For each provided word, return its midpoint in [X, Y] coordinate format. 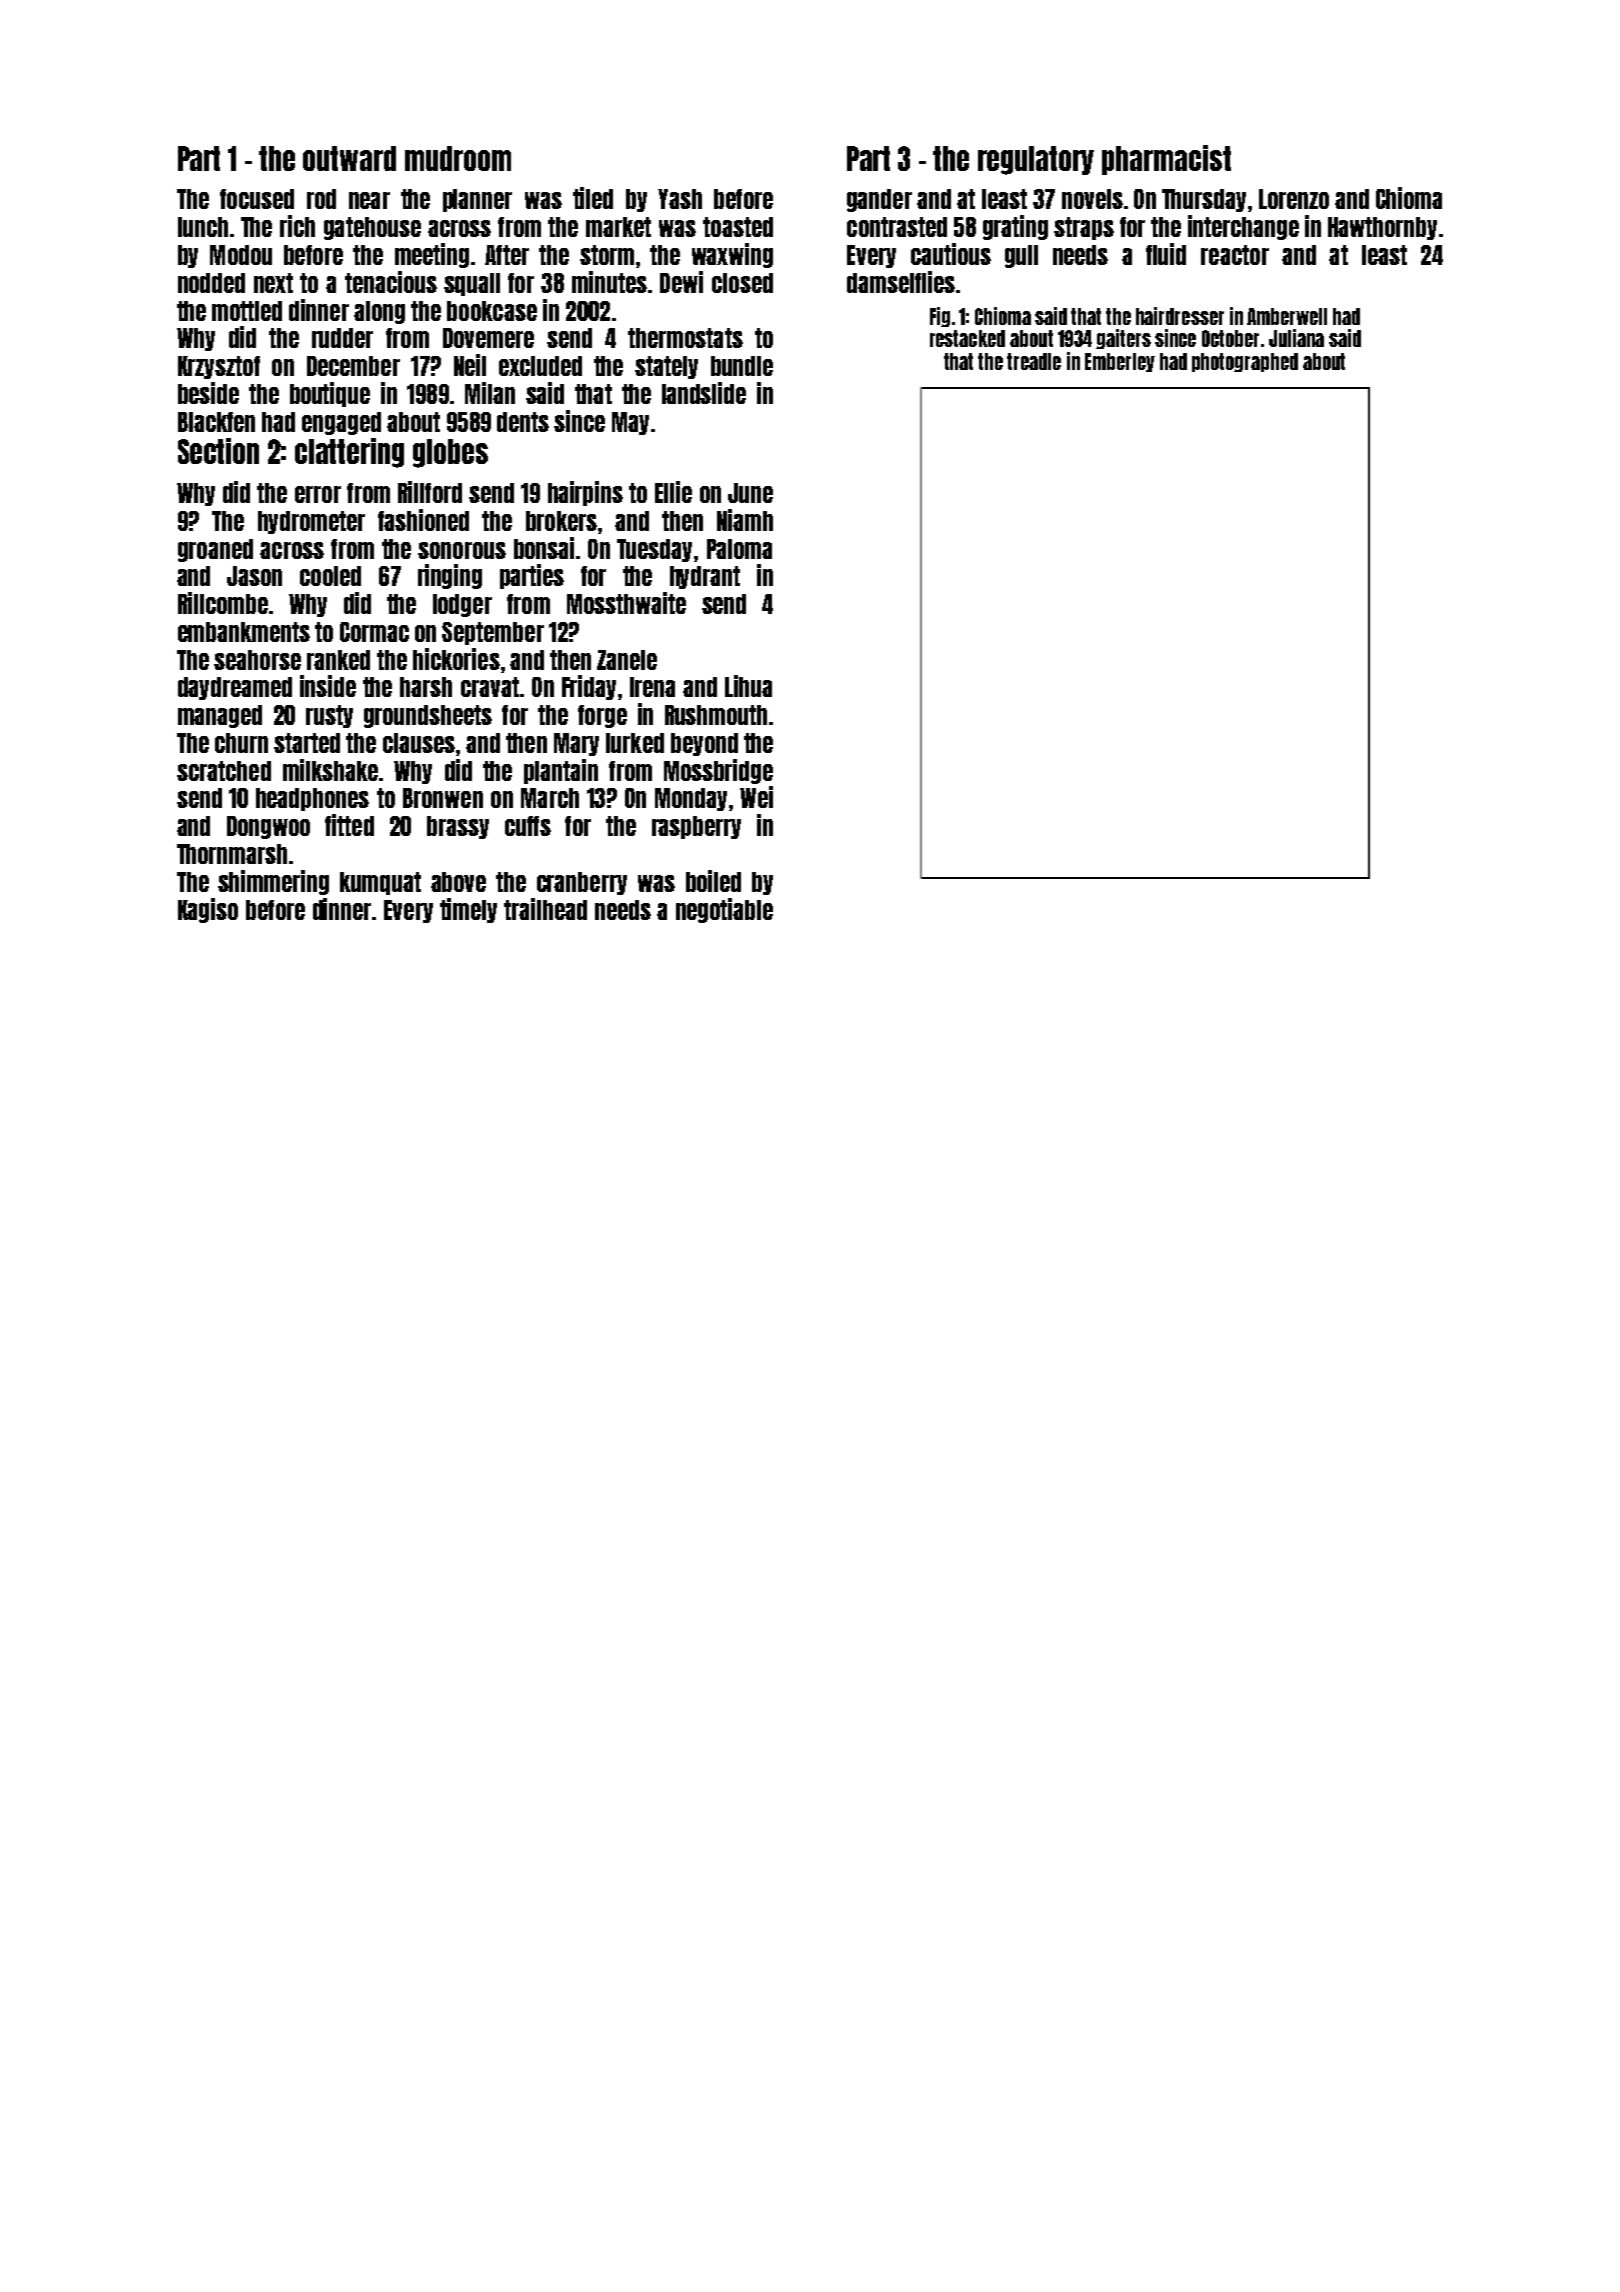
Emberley [1120, 362]
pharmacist [1166, 160]
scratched [224, 771]
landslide [704, 393]
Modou [241, 255]
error [318, 494]
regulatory [1036, 160]
